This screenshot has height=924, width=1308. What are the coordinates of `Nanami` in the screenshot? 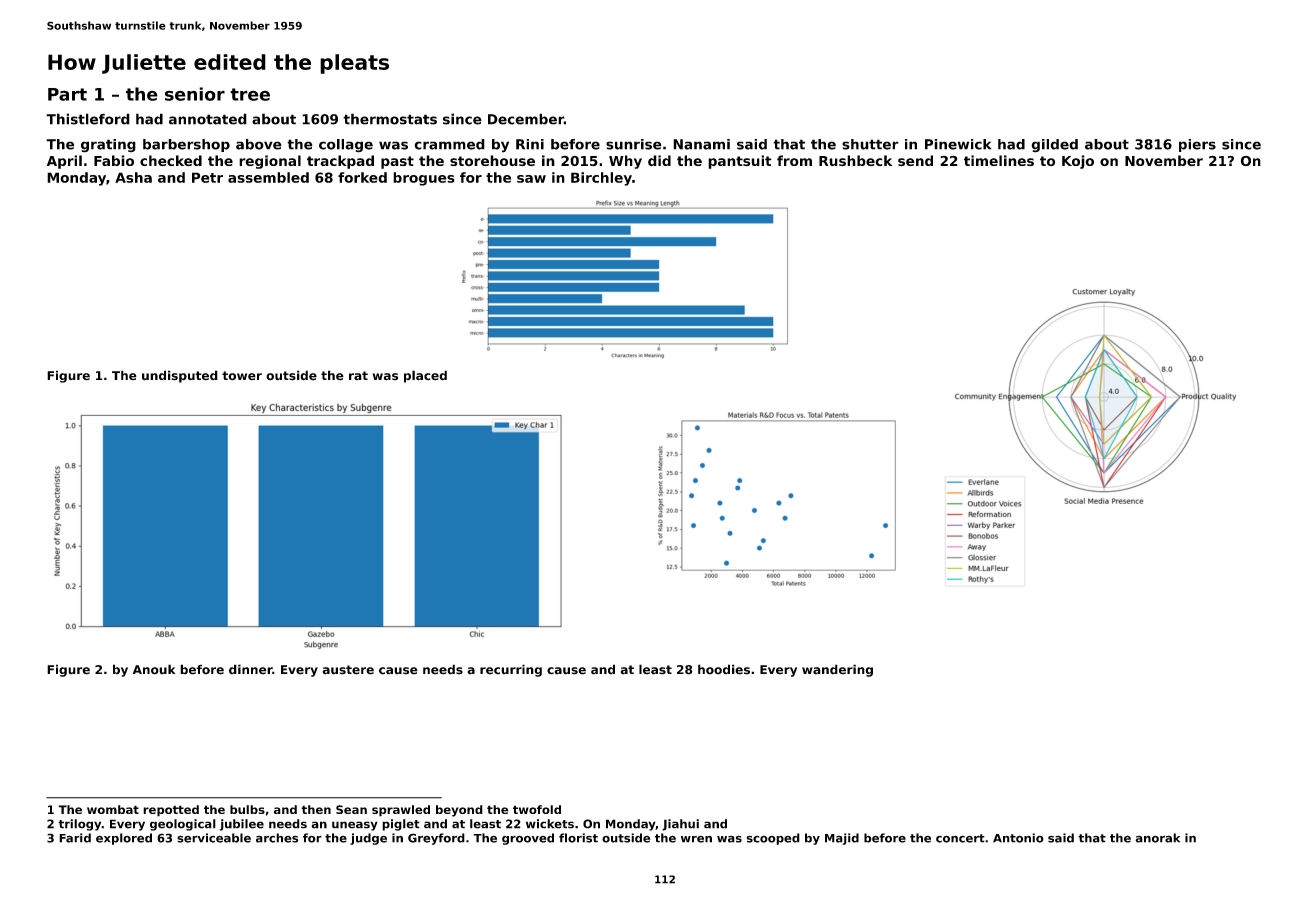 It's located at (701, 144).
